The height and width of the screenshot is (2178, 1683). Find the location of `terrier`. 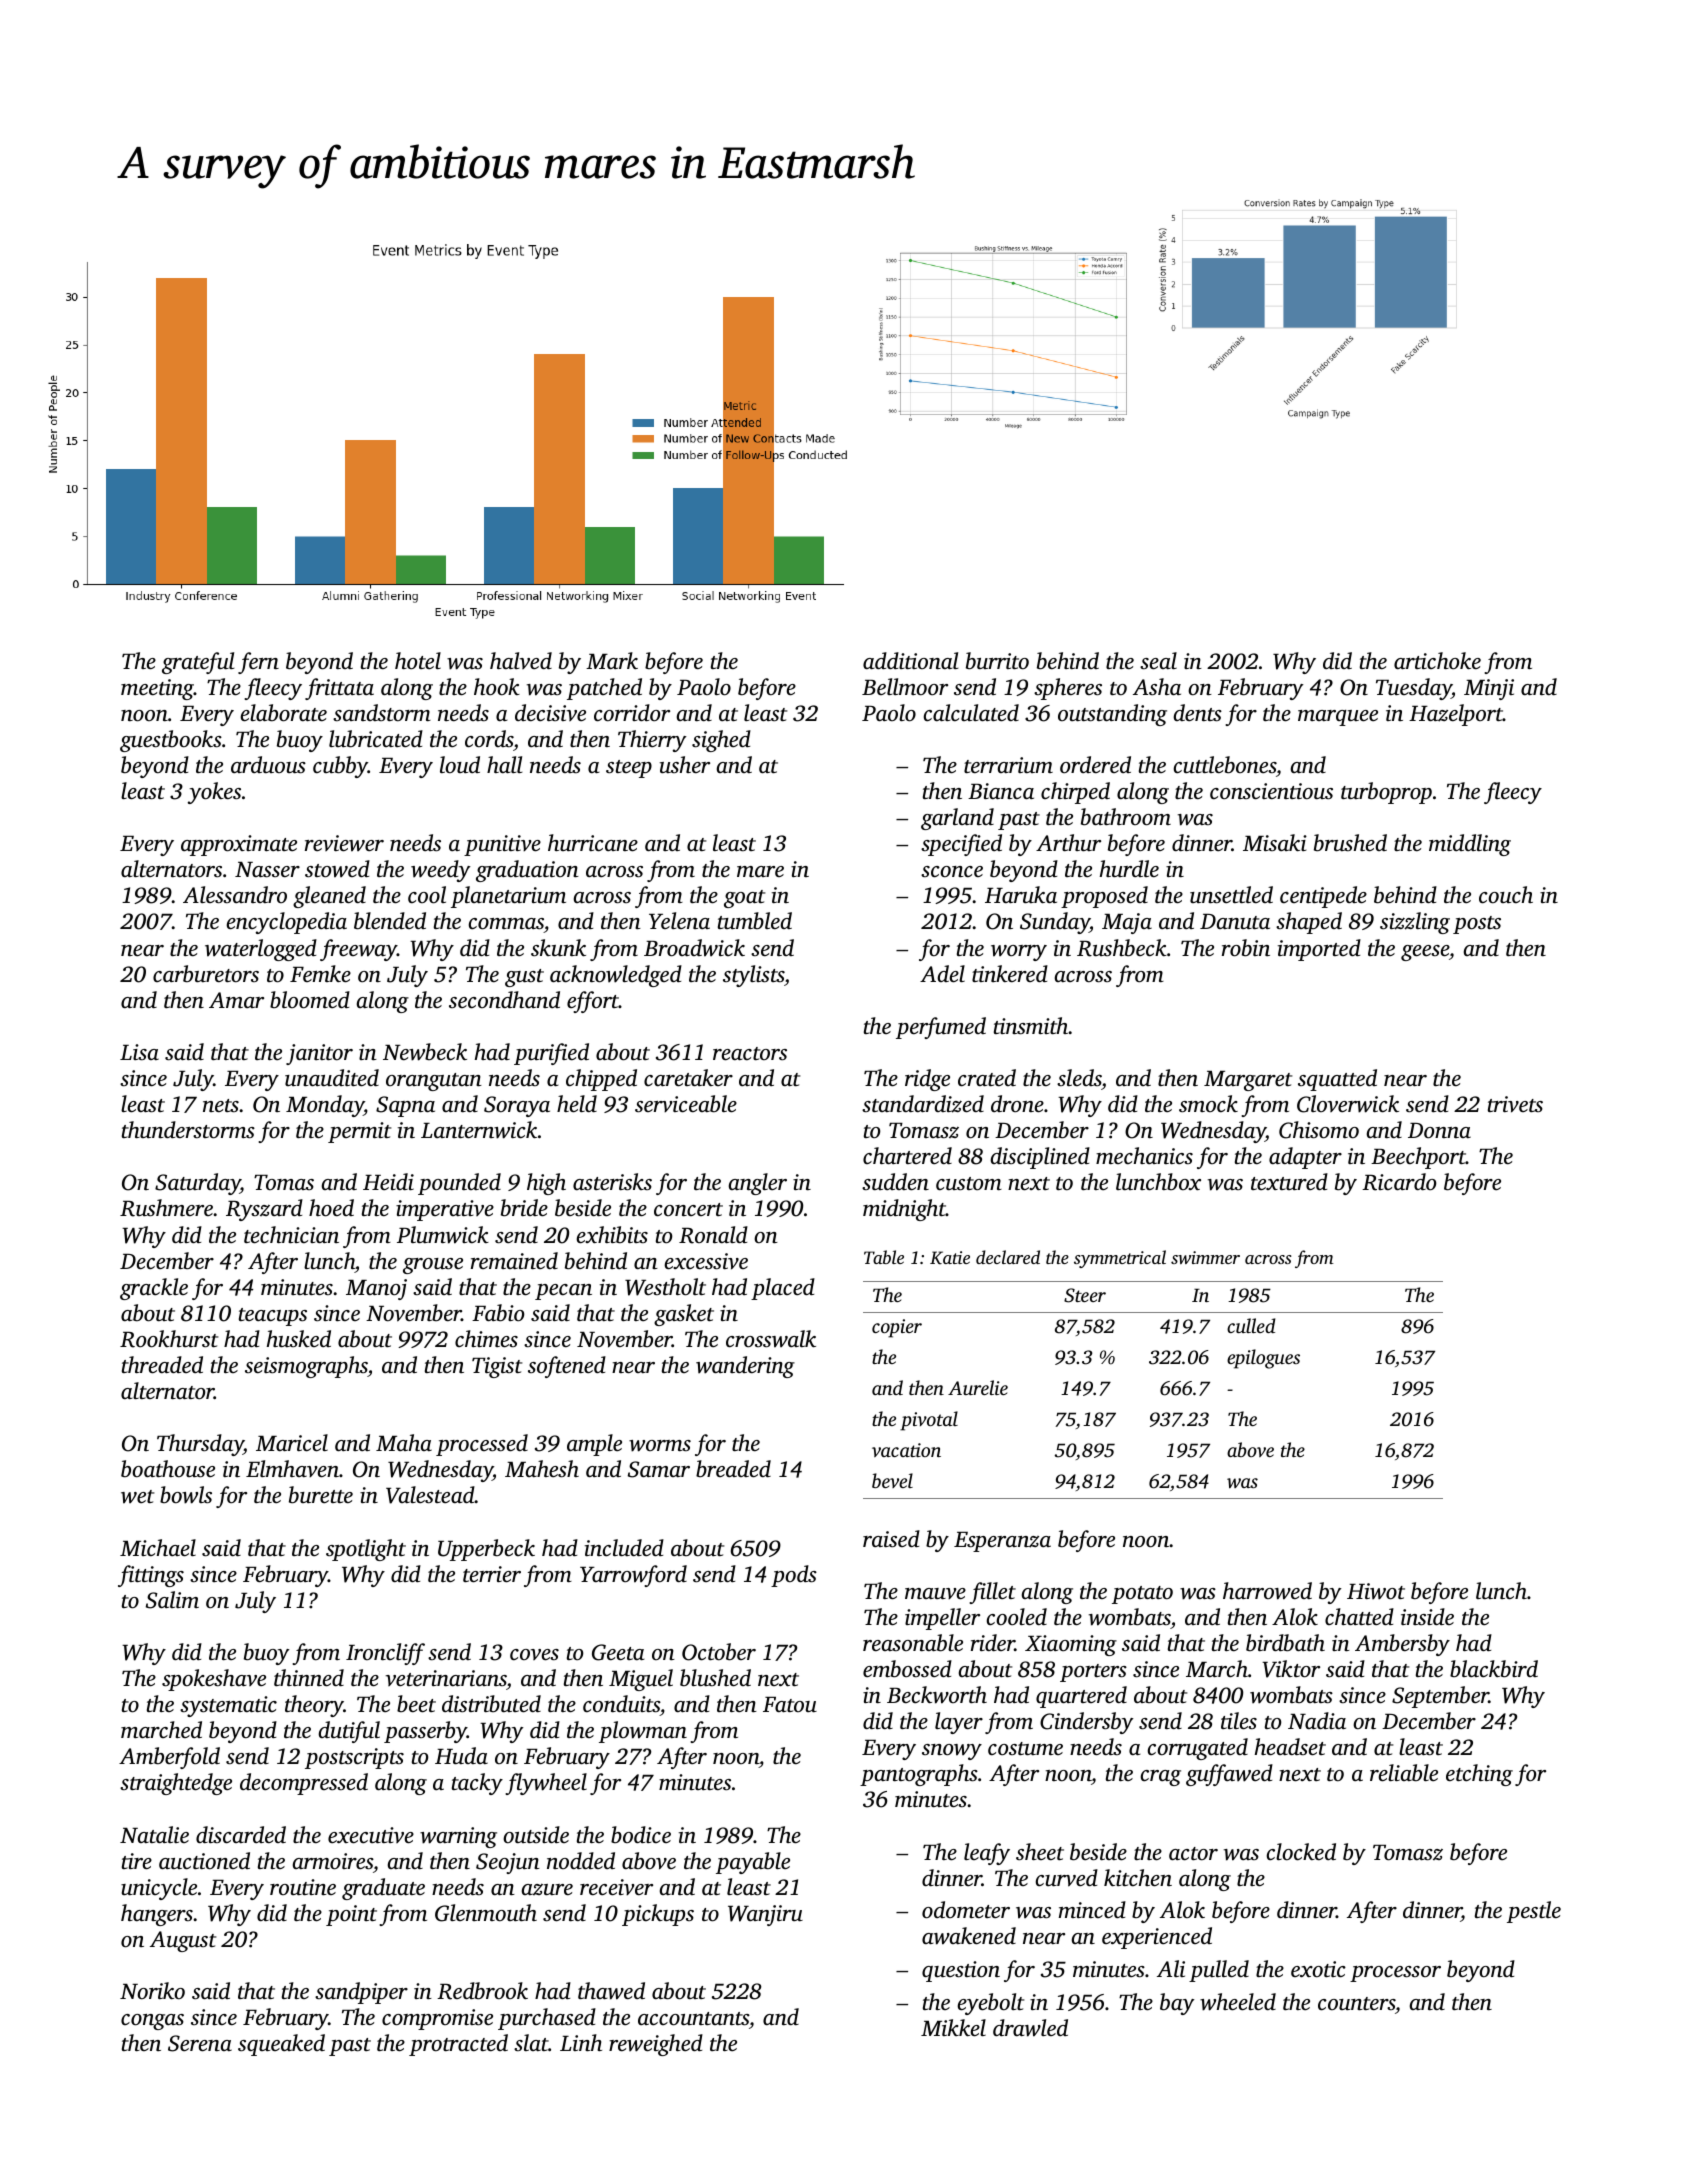

terrier is located at coordinates (492, 1574).
